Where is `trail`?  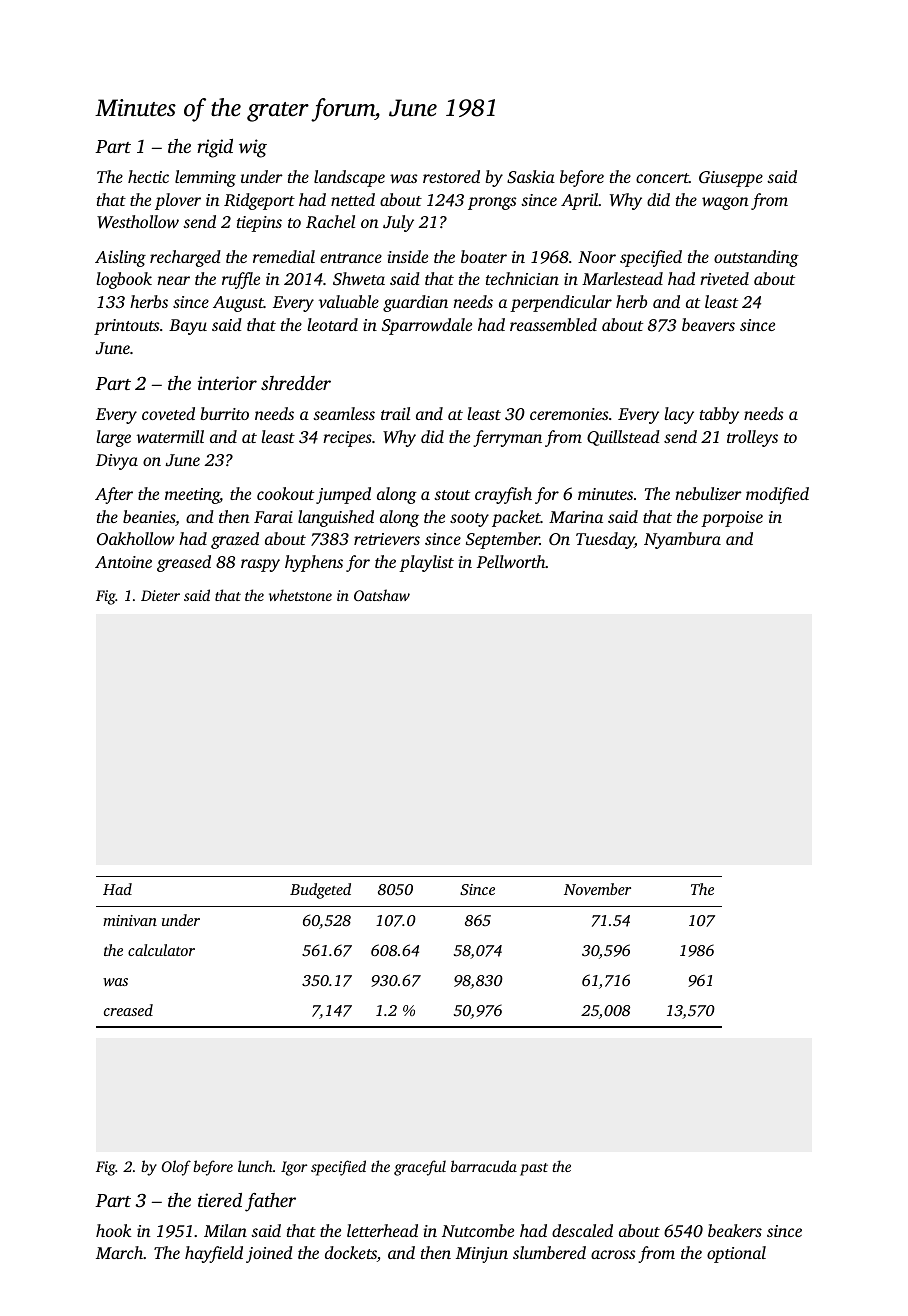
trail is located at coordinates (395, 413).
